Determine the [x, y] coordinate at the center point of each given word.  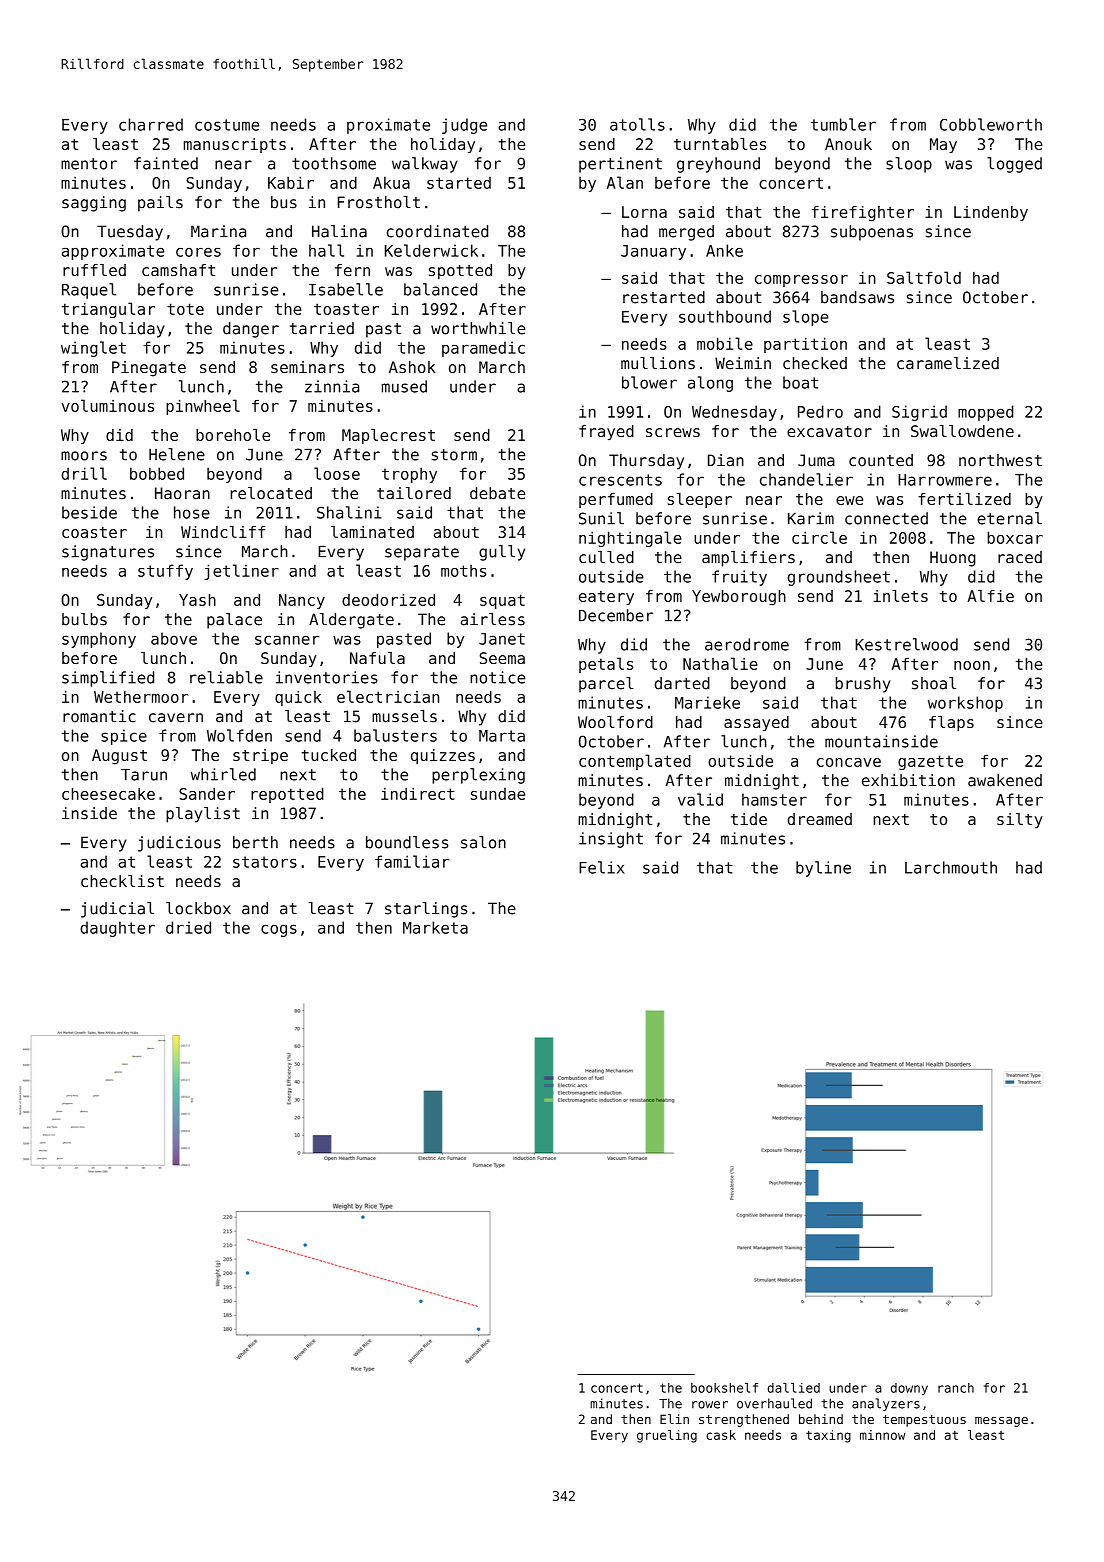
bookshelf [724, 1388]
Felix [601, 867]
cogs [279, 930]
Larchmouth [951, 867]
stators [265, 862]
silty [1020, 820]
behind [821, 1419]
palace [234, 621]
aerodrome [747, 644]
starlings [426, 910]
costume [227, 125]
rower [710, 1405]
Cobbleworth [991, 124]
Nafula [377, 658]
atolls [637, 124]
